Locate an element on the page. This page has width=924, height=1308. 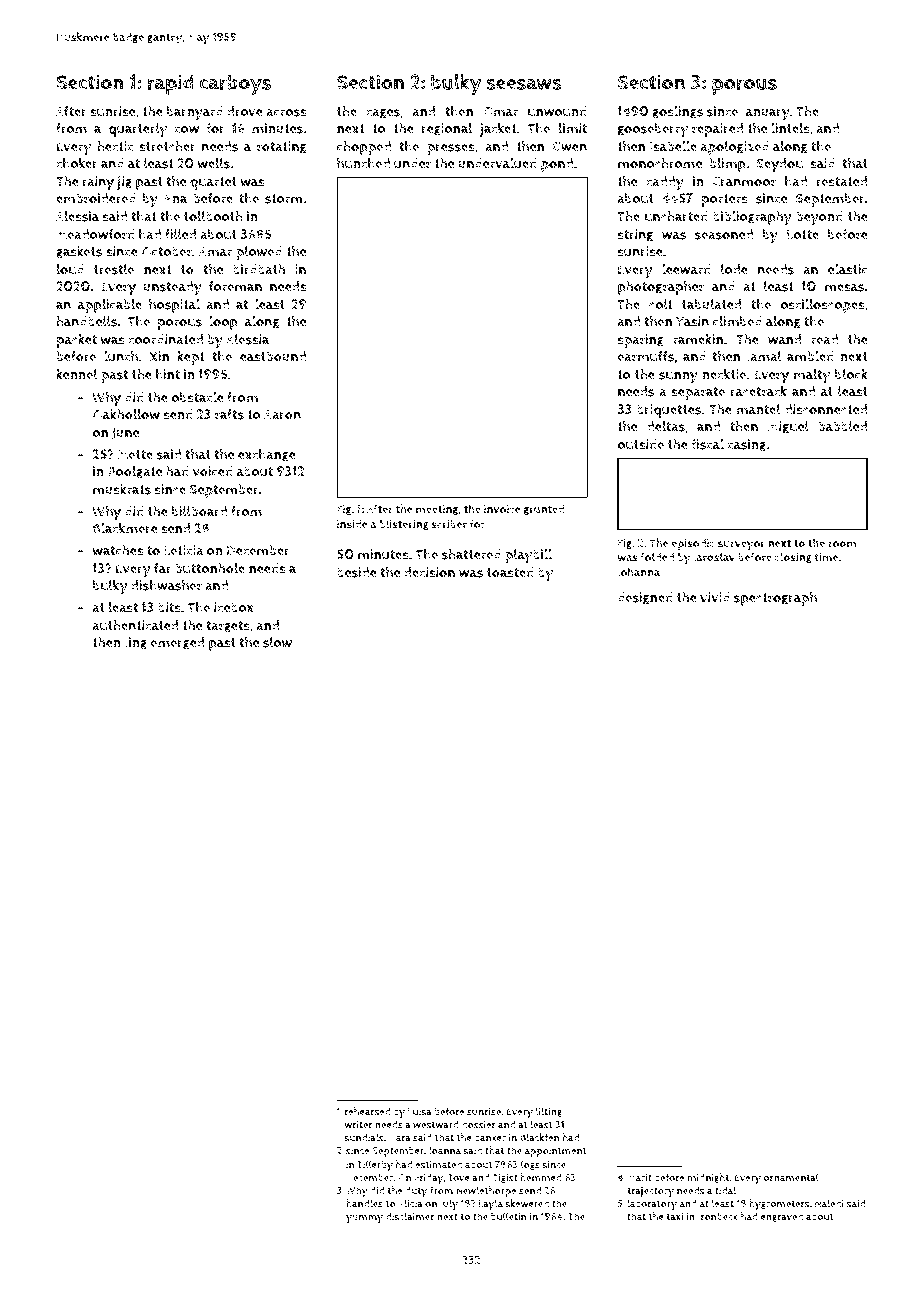
ornamental is located at coordinates (791, 1177).
